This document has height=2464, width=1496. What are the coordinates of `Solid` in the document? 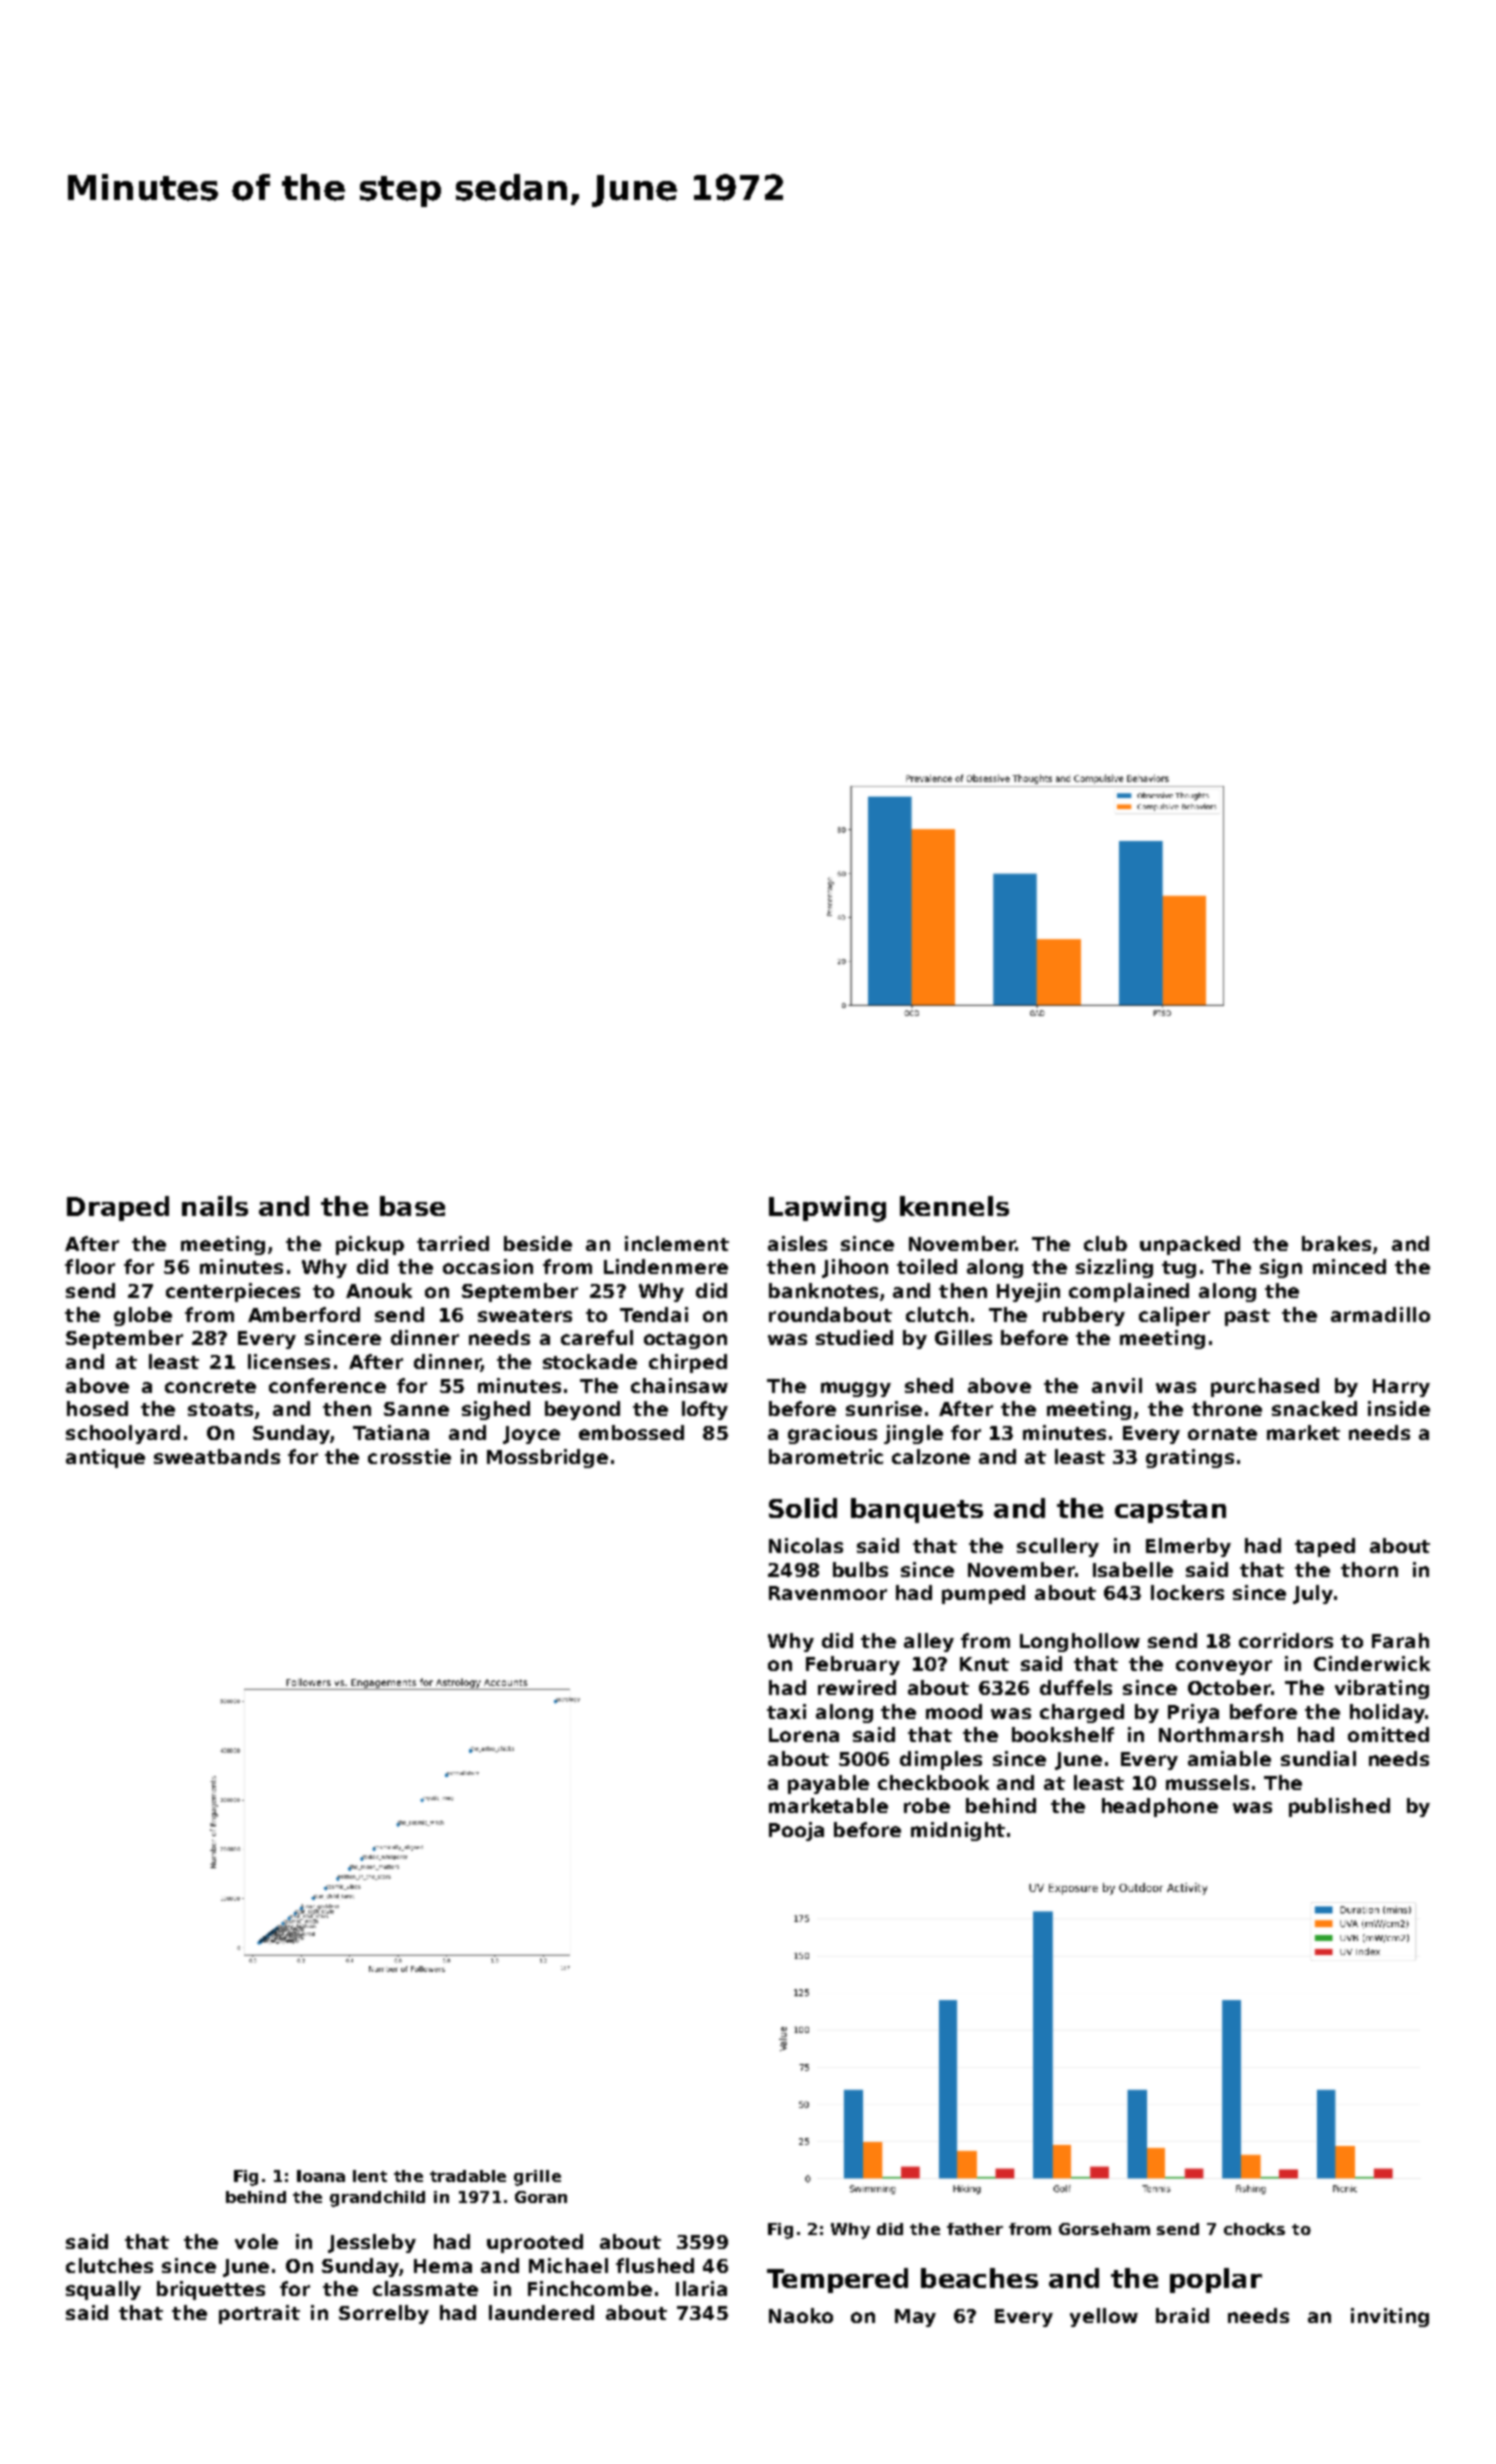 It's located at (803, 1508).
